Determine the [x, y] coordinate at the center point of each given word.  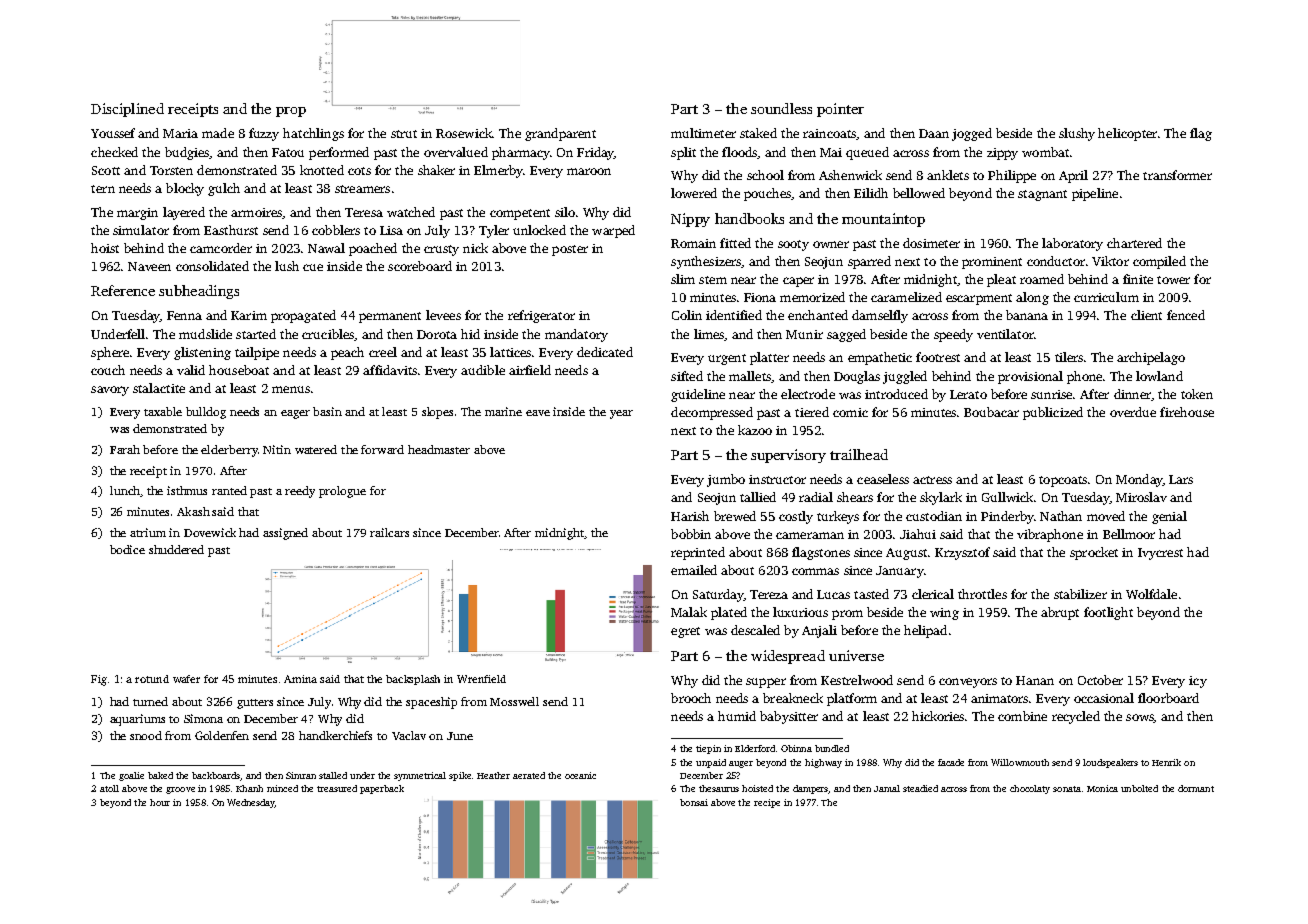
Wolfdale [1151, 594]
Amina [300, 679]
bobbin [691, 534]
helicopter [1127, 134]
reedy [300, 492]
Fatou [288, 152]
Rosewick [464, 133]
